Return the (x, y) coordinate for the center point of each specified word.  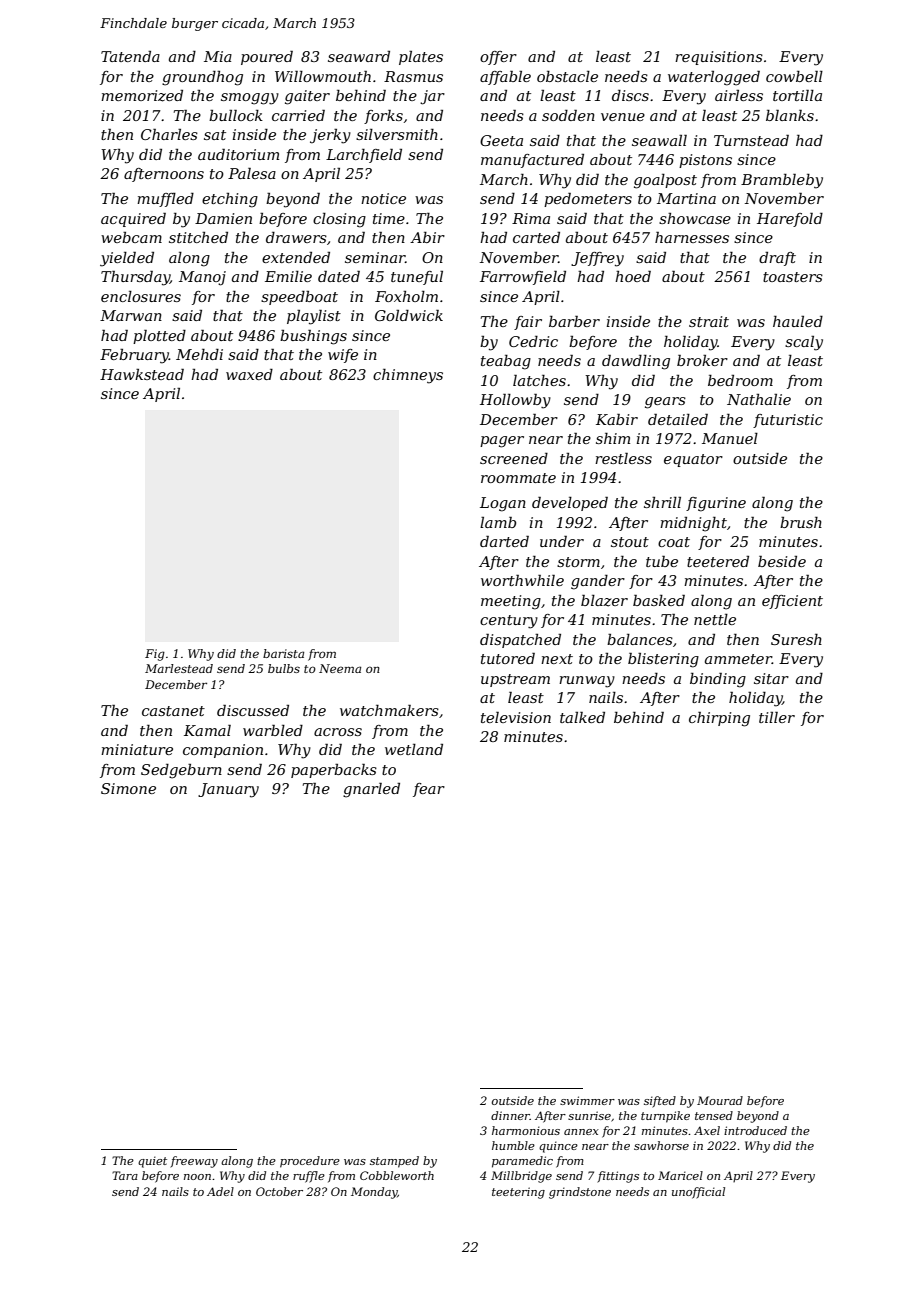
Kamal (207, 730)
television (516, 717)
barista (283, 653)
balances (640, 639)
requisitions (719, 58)
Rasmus (413, 76)
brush (801, 522)
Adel (220, 1191)
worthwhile (522, 580)
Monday (374, 1193)
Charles (169, 134)
